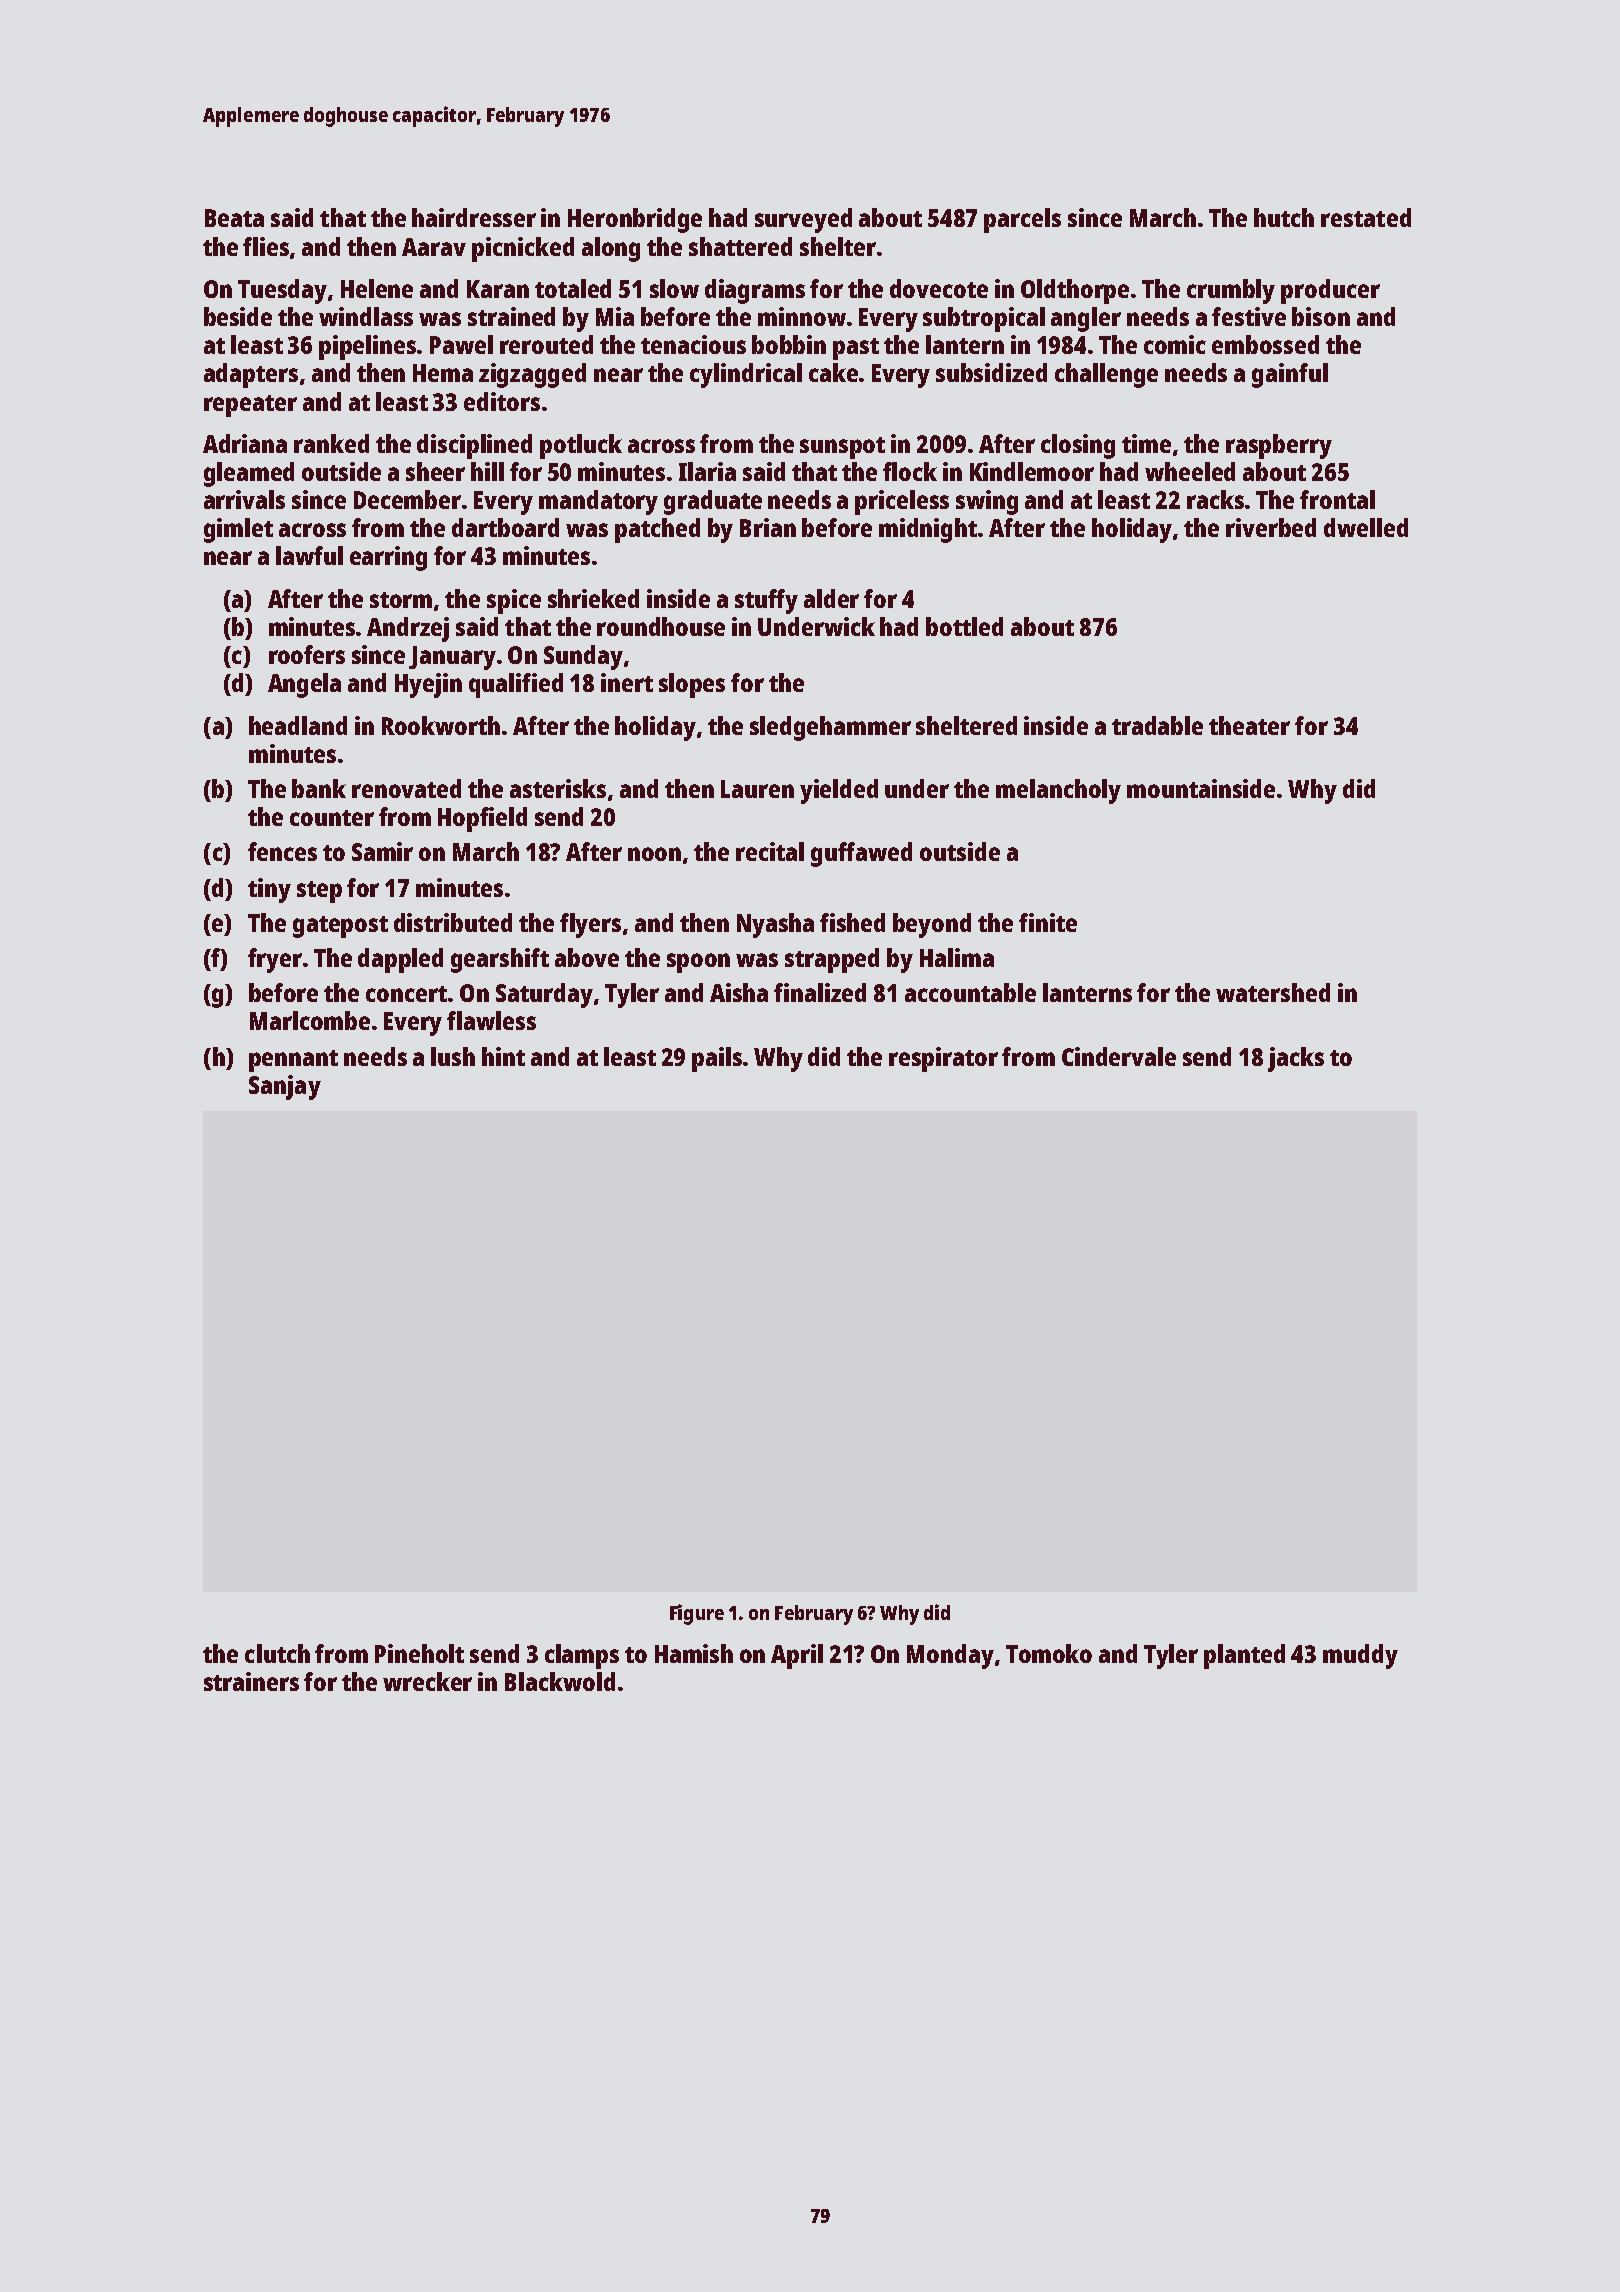 The height and width of the screenshot is (2292, 1620). I want to click on potluck, so click(581, 446).
